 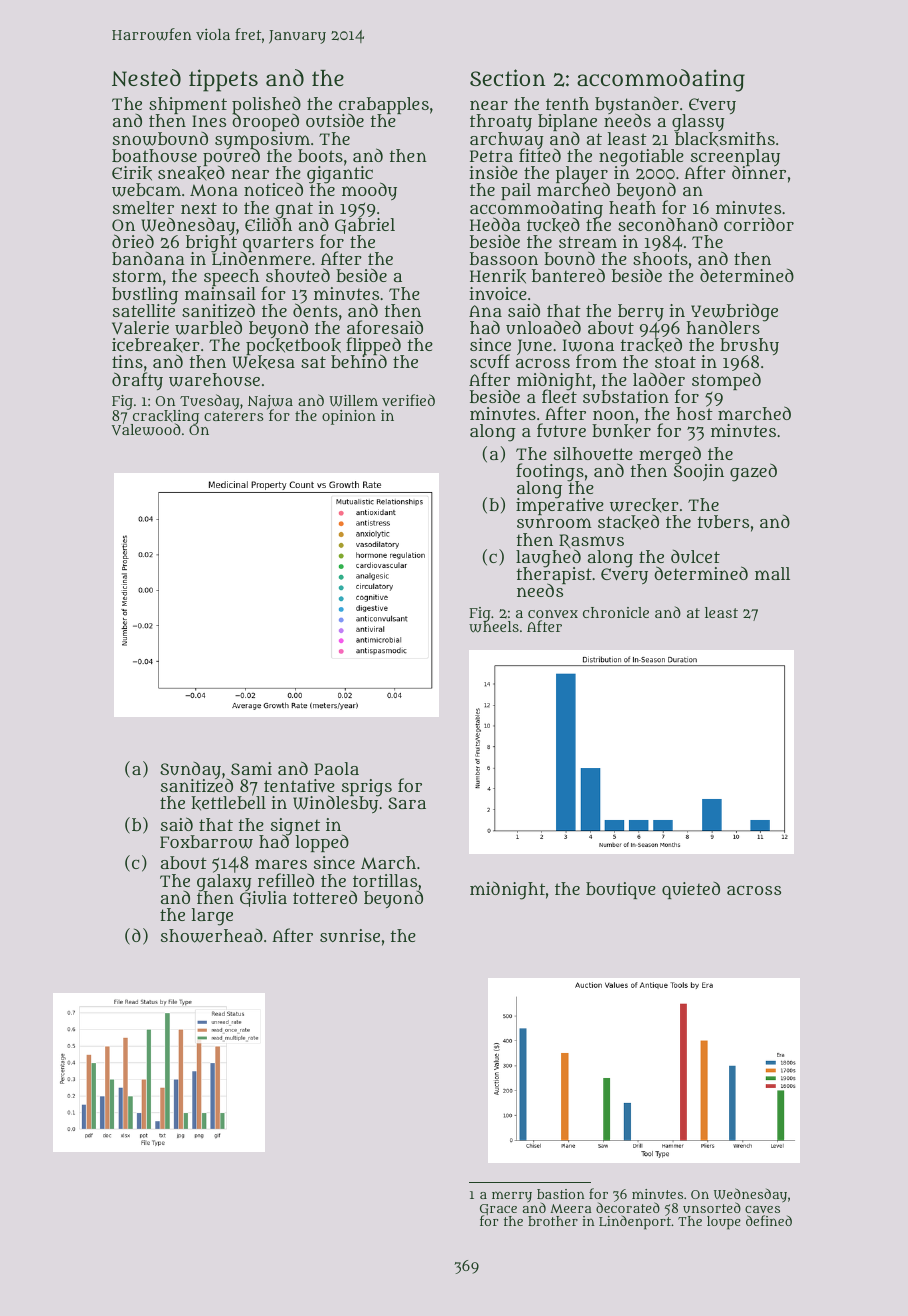 I want to click on boutique, so click(x=621, y=890).
